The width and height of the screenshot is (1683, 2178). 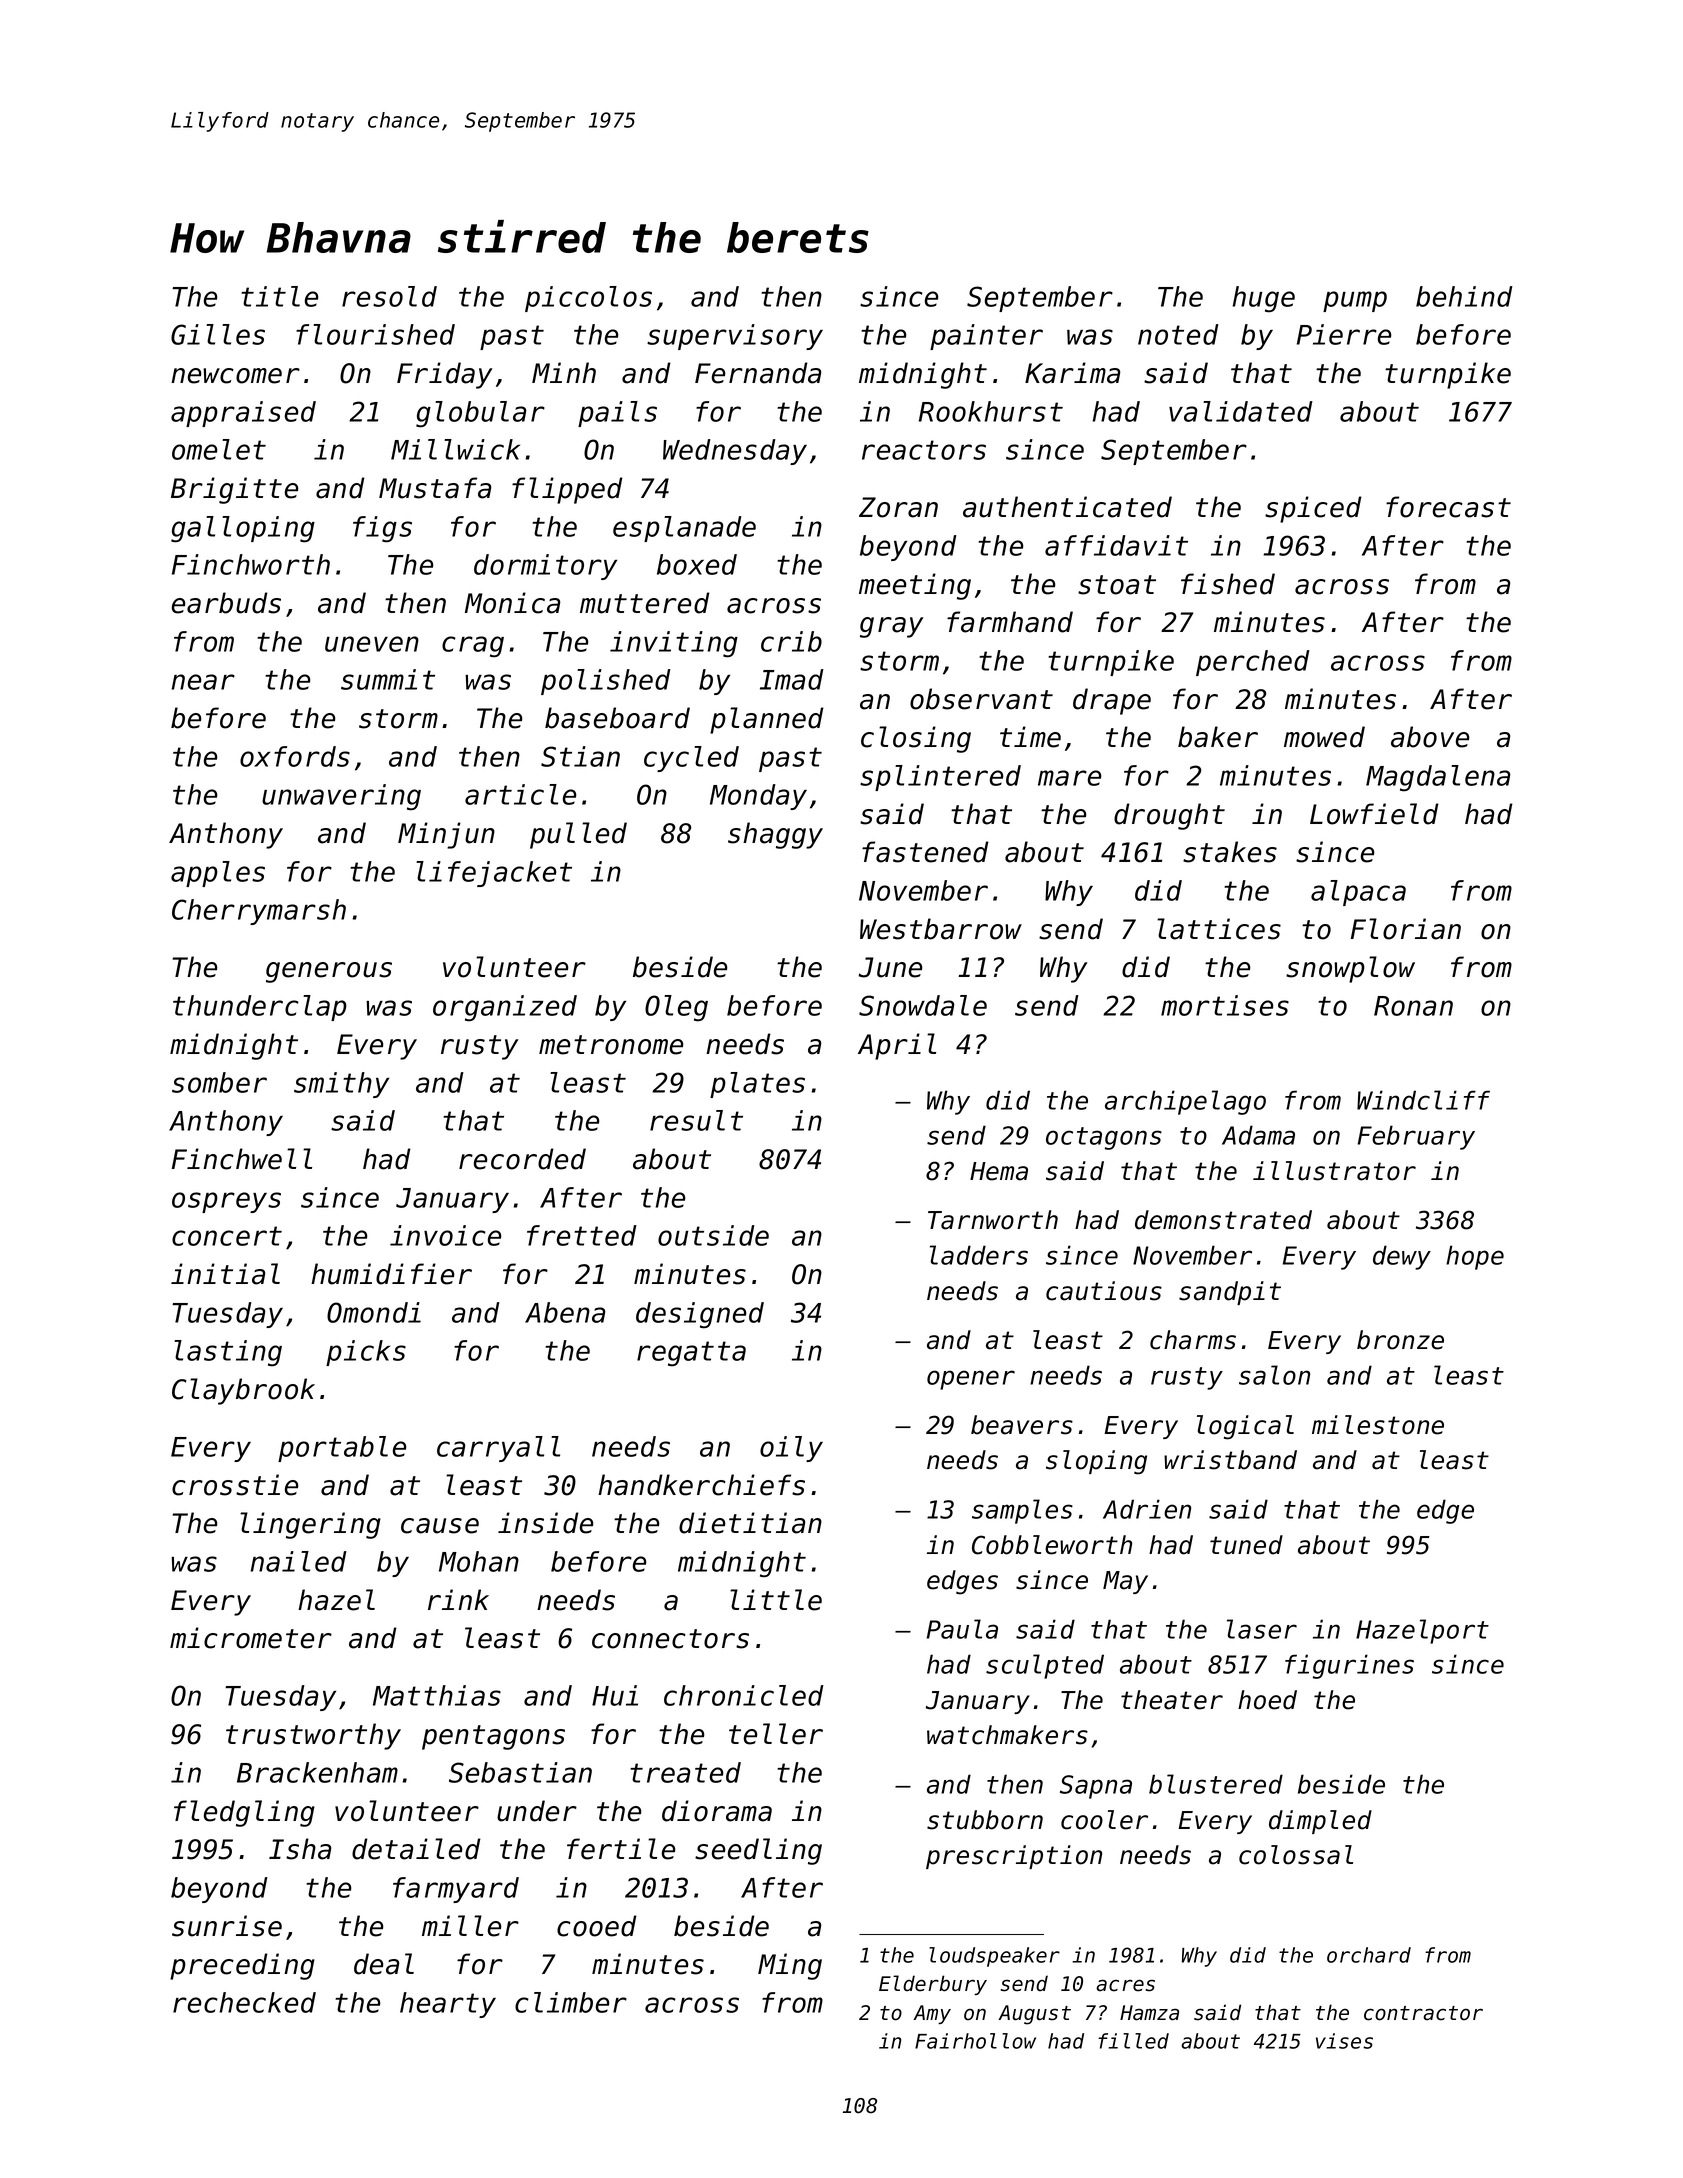 What do you see at coordinates (1416, 1137) in the screenshot?
I see `February` at bounding box center [1416, 1137].
